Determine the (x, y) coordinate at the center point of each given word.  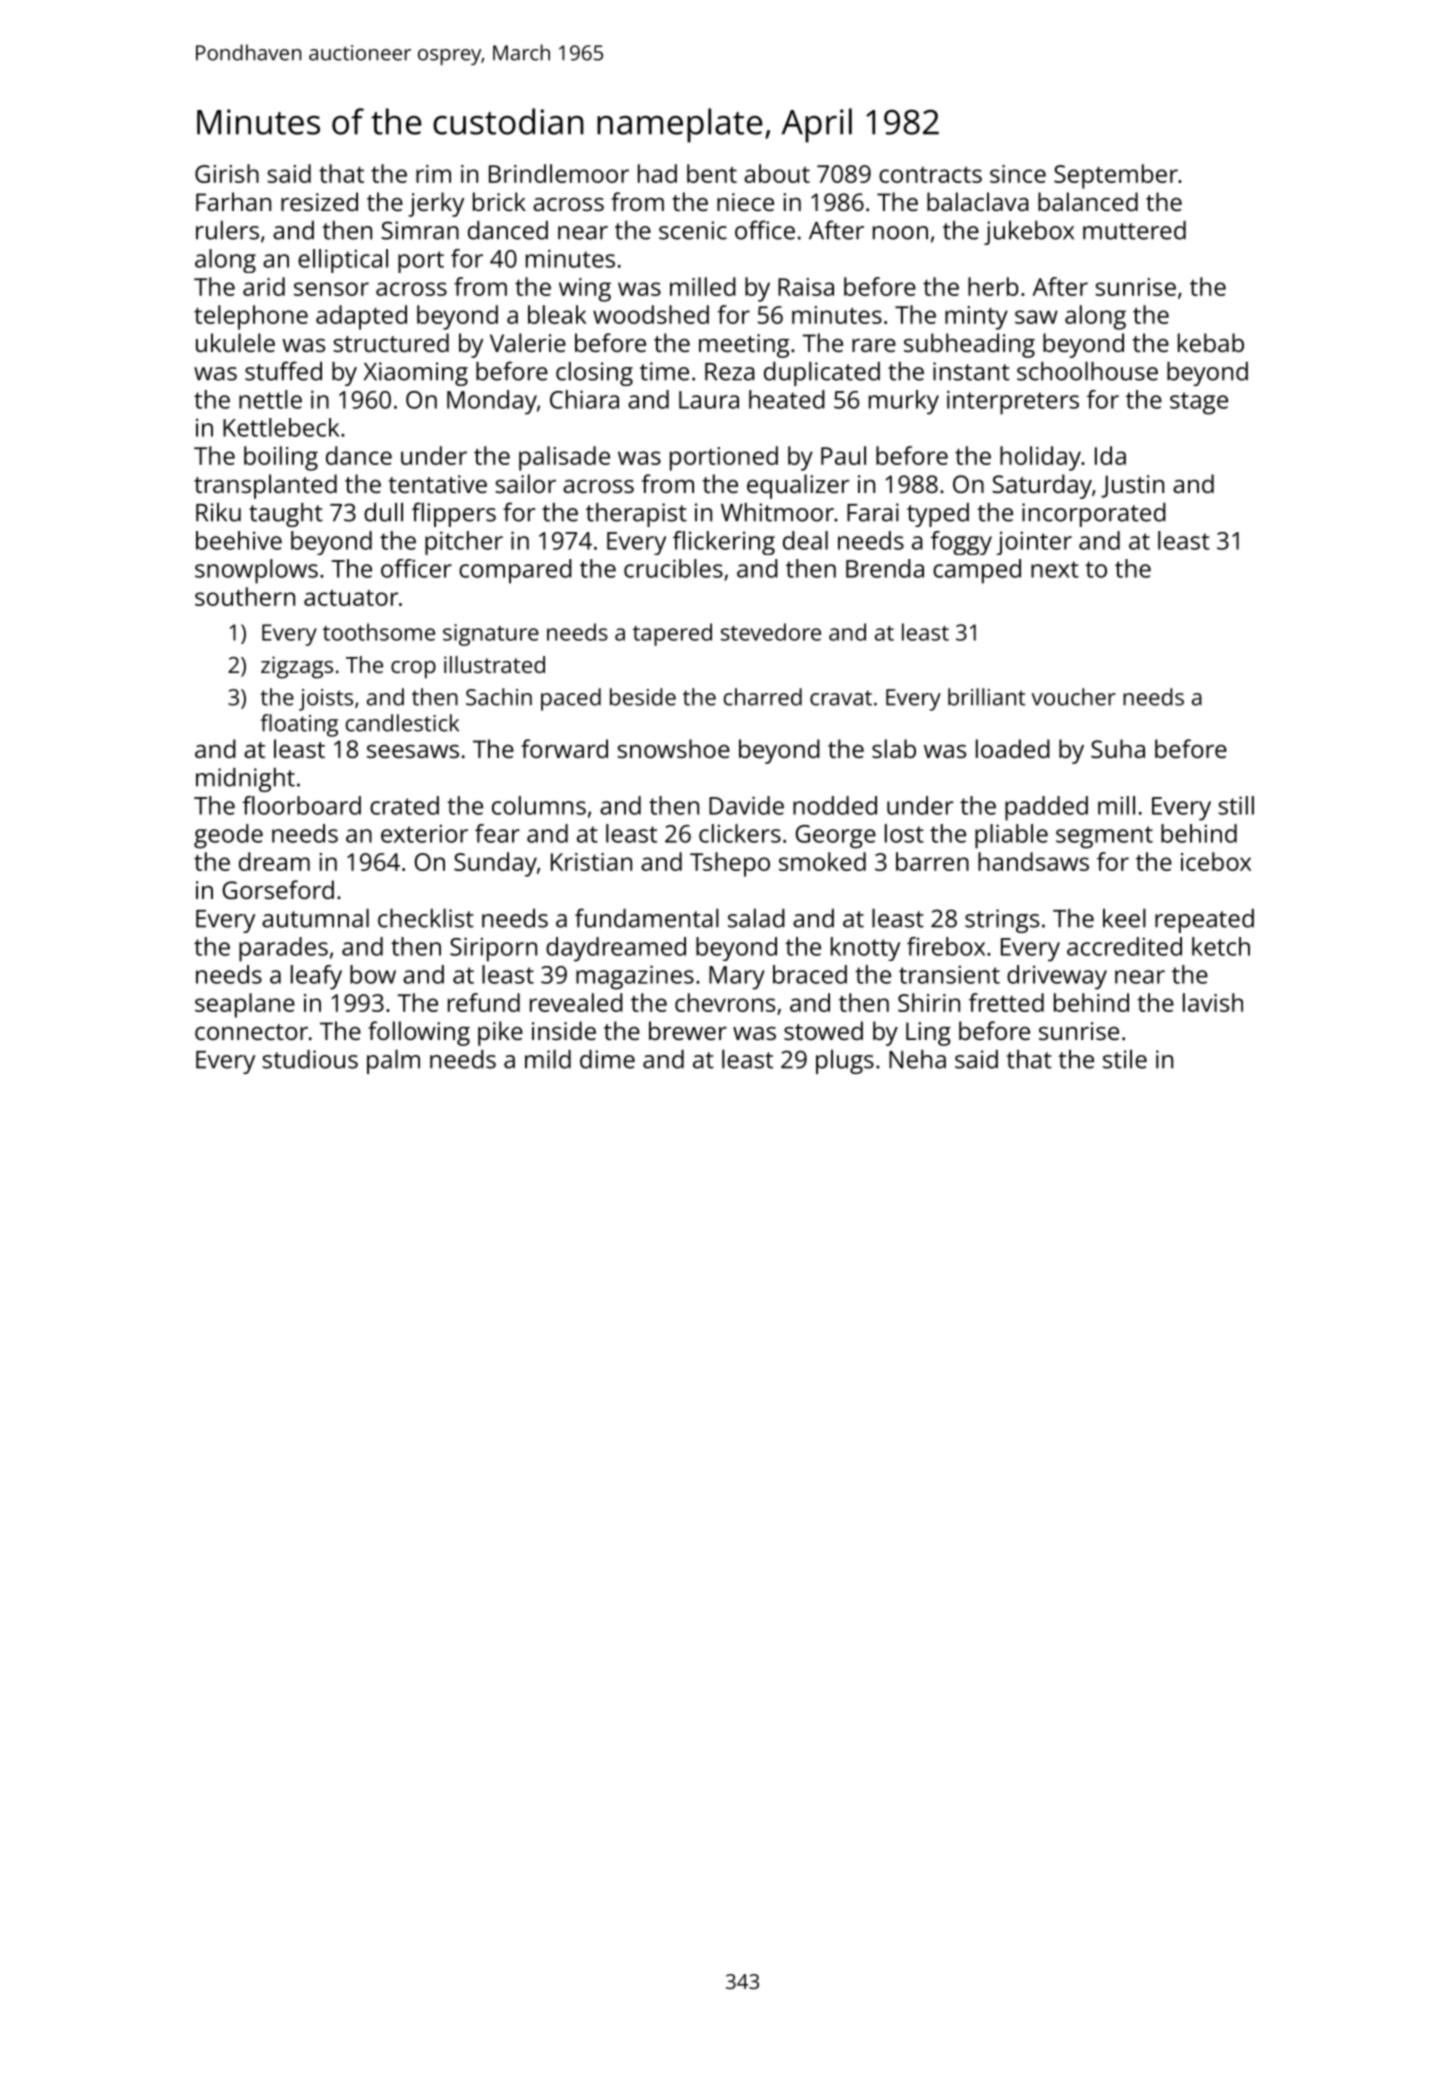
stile (1125, 1059)
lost (904, 833)
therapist (636, 515)
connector (251, 1032)
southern (245, 596)
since (1018, 174)
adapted (361, 317)
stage (1199, 403)
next (1055, 569)
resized (319, 201)
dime (607, 1059)
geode (228, 836)
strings (1002, 921)
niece (745, 202)
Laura (709, 400)
